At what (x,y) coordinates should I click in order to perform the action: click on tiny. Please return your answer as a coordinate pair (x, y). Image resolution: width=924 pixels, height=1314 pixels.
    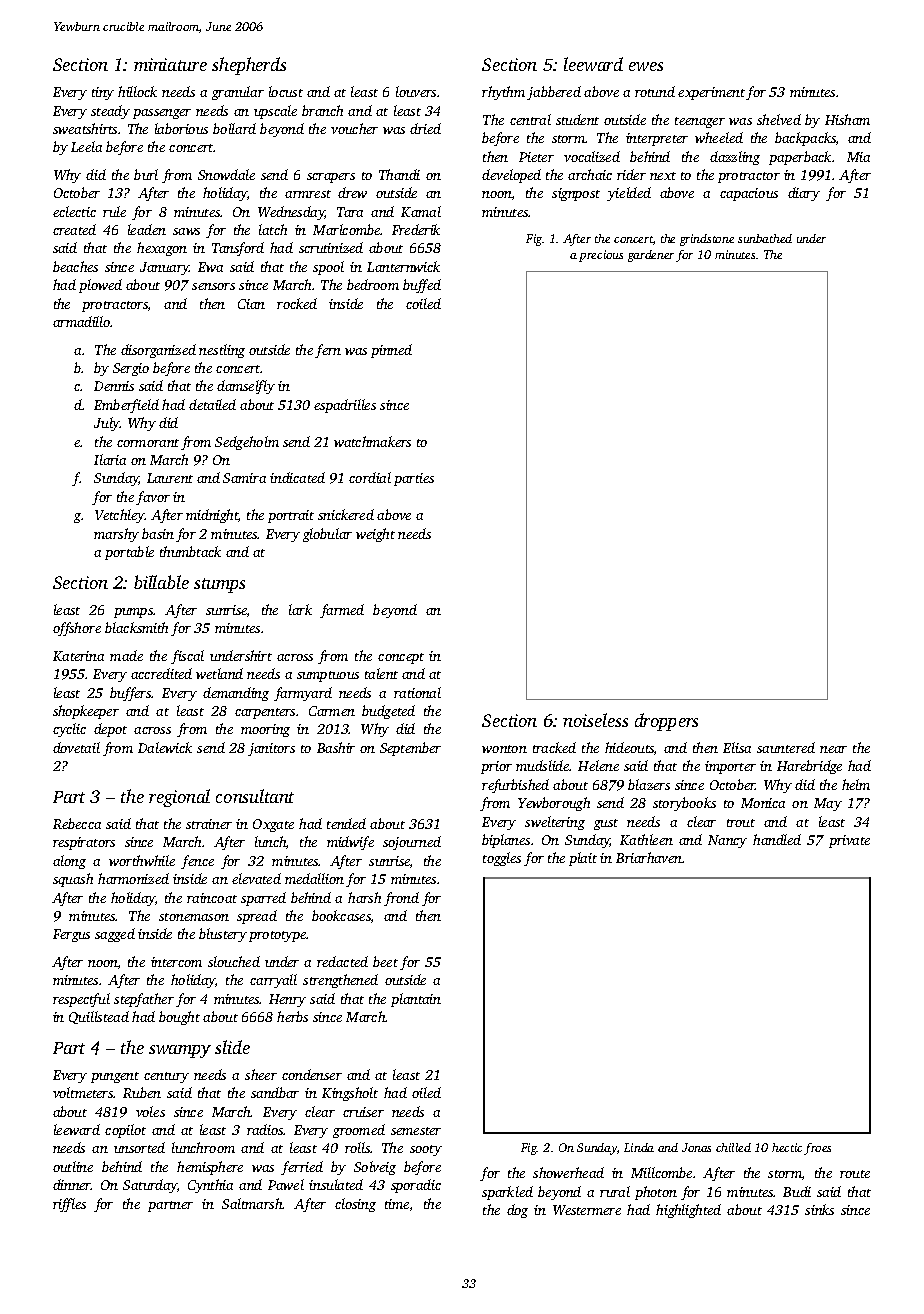
    Looking at the image, I should click on (103, 93).
